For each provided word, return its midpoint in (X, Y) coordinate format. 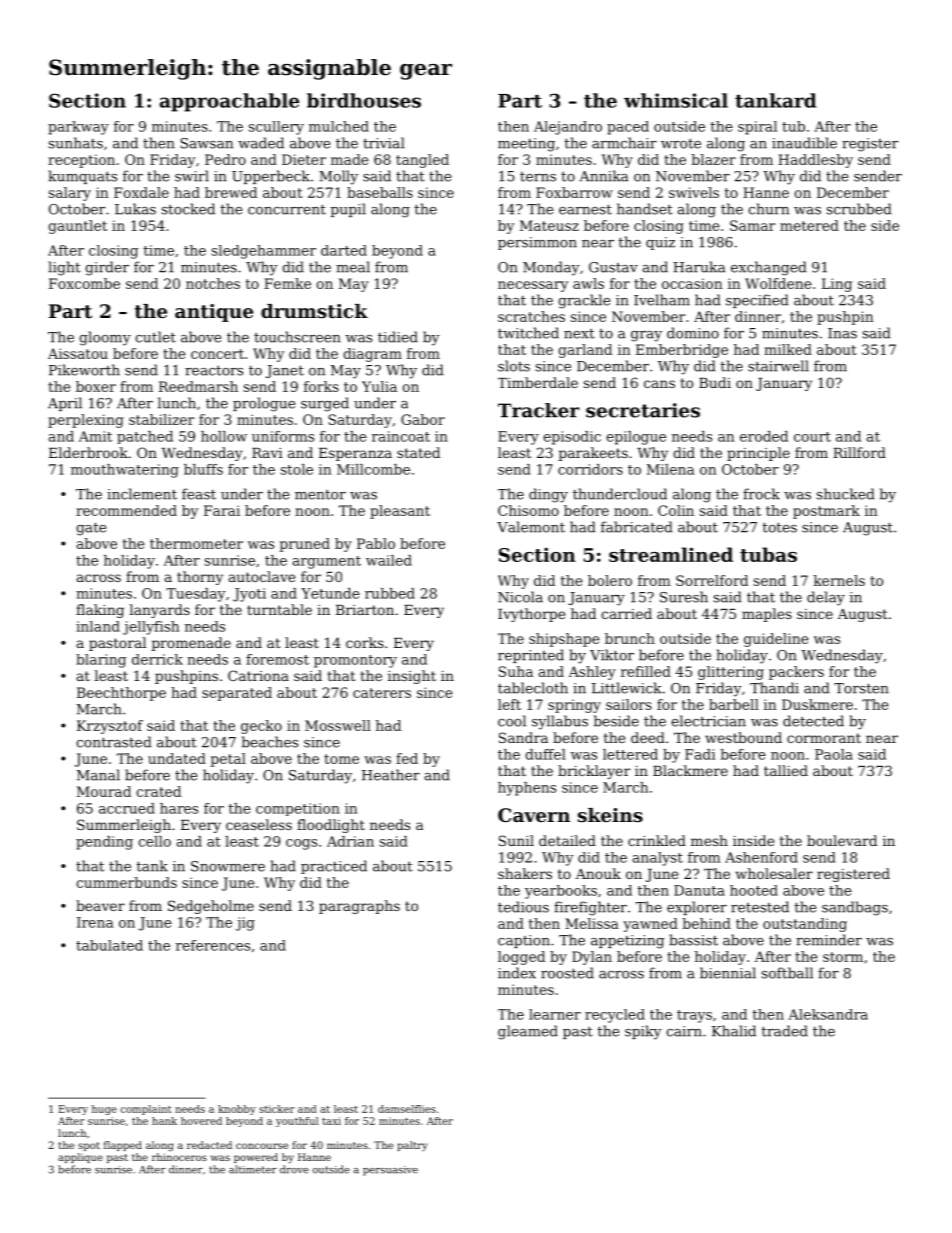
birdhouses (364, 100)
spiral (757, 128)
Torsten (861, 688)
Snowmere (228, 866)
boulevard (842, 840)
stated (418, 452)
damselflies (407, 1109)
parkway (78, 128)
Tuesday (196, 595)
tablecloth (533, 688)
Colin (676, 510)
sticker (277, 1109)
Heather (391, 775)
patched (145, 437)
